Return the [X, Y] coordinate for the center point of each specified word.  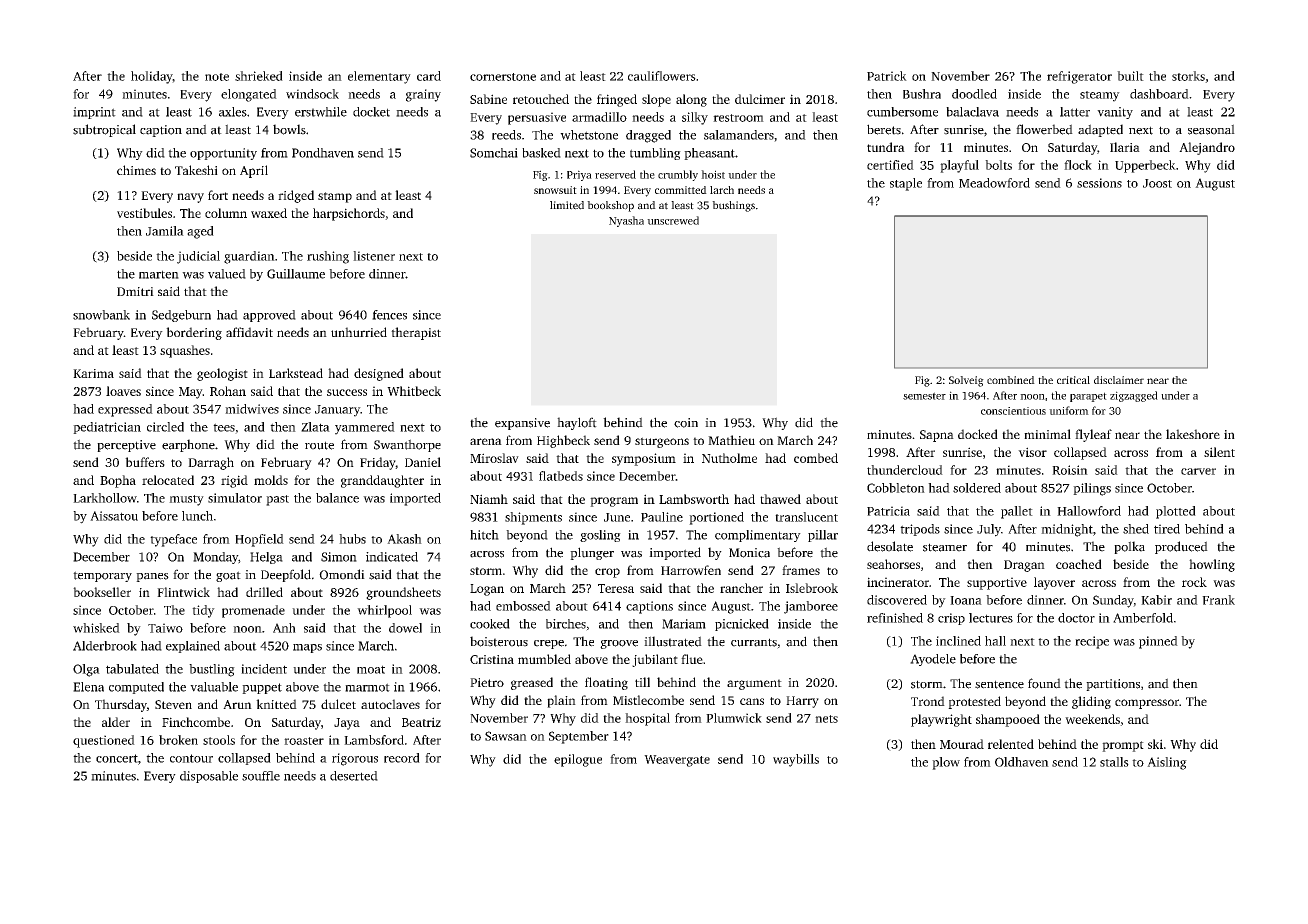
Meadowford [994, 183]
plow [946, 763]
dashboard [1159, 94]
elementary [379, 77]
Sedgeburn [181, 316]
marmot [367, 687]
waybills [796, 760]
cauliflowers [662, 76]
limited [567, 205]
